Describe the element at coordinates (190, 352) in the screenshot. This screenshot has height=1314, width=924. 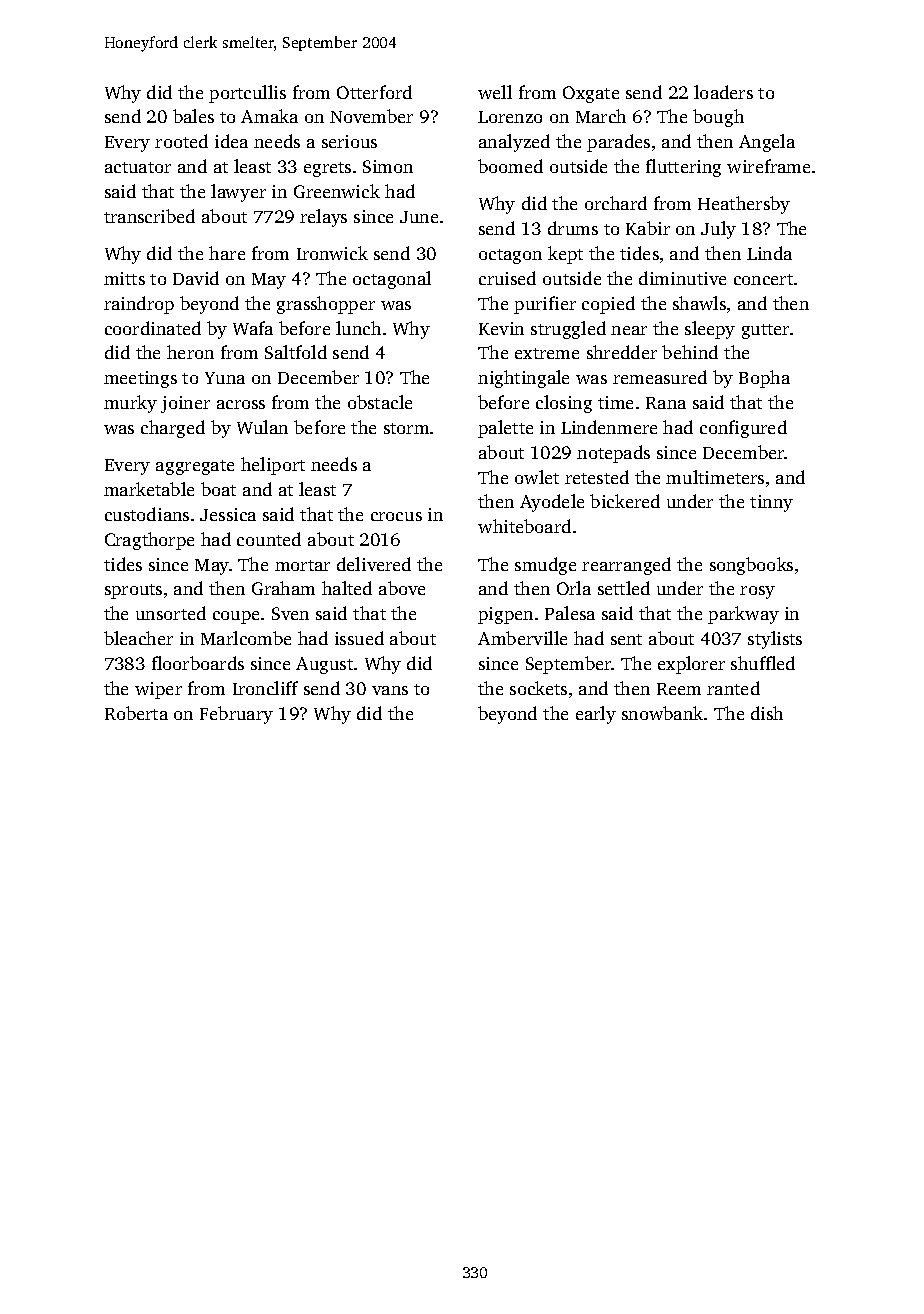
I see `heron` at that location.
